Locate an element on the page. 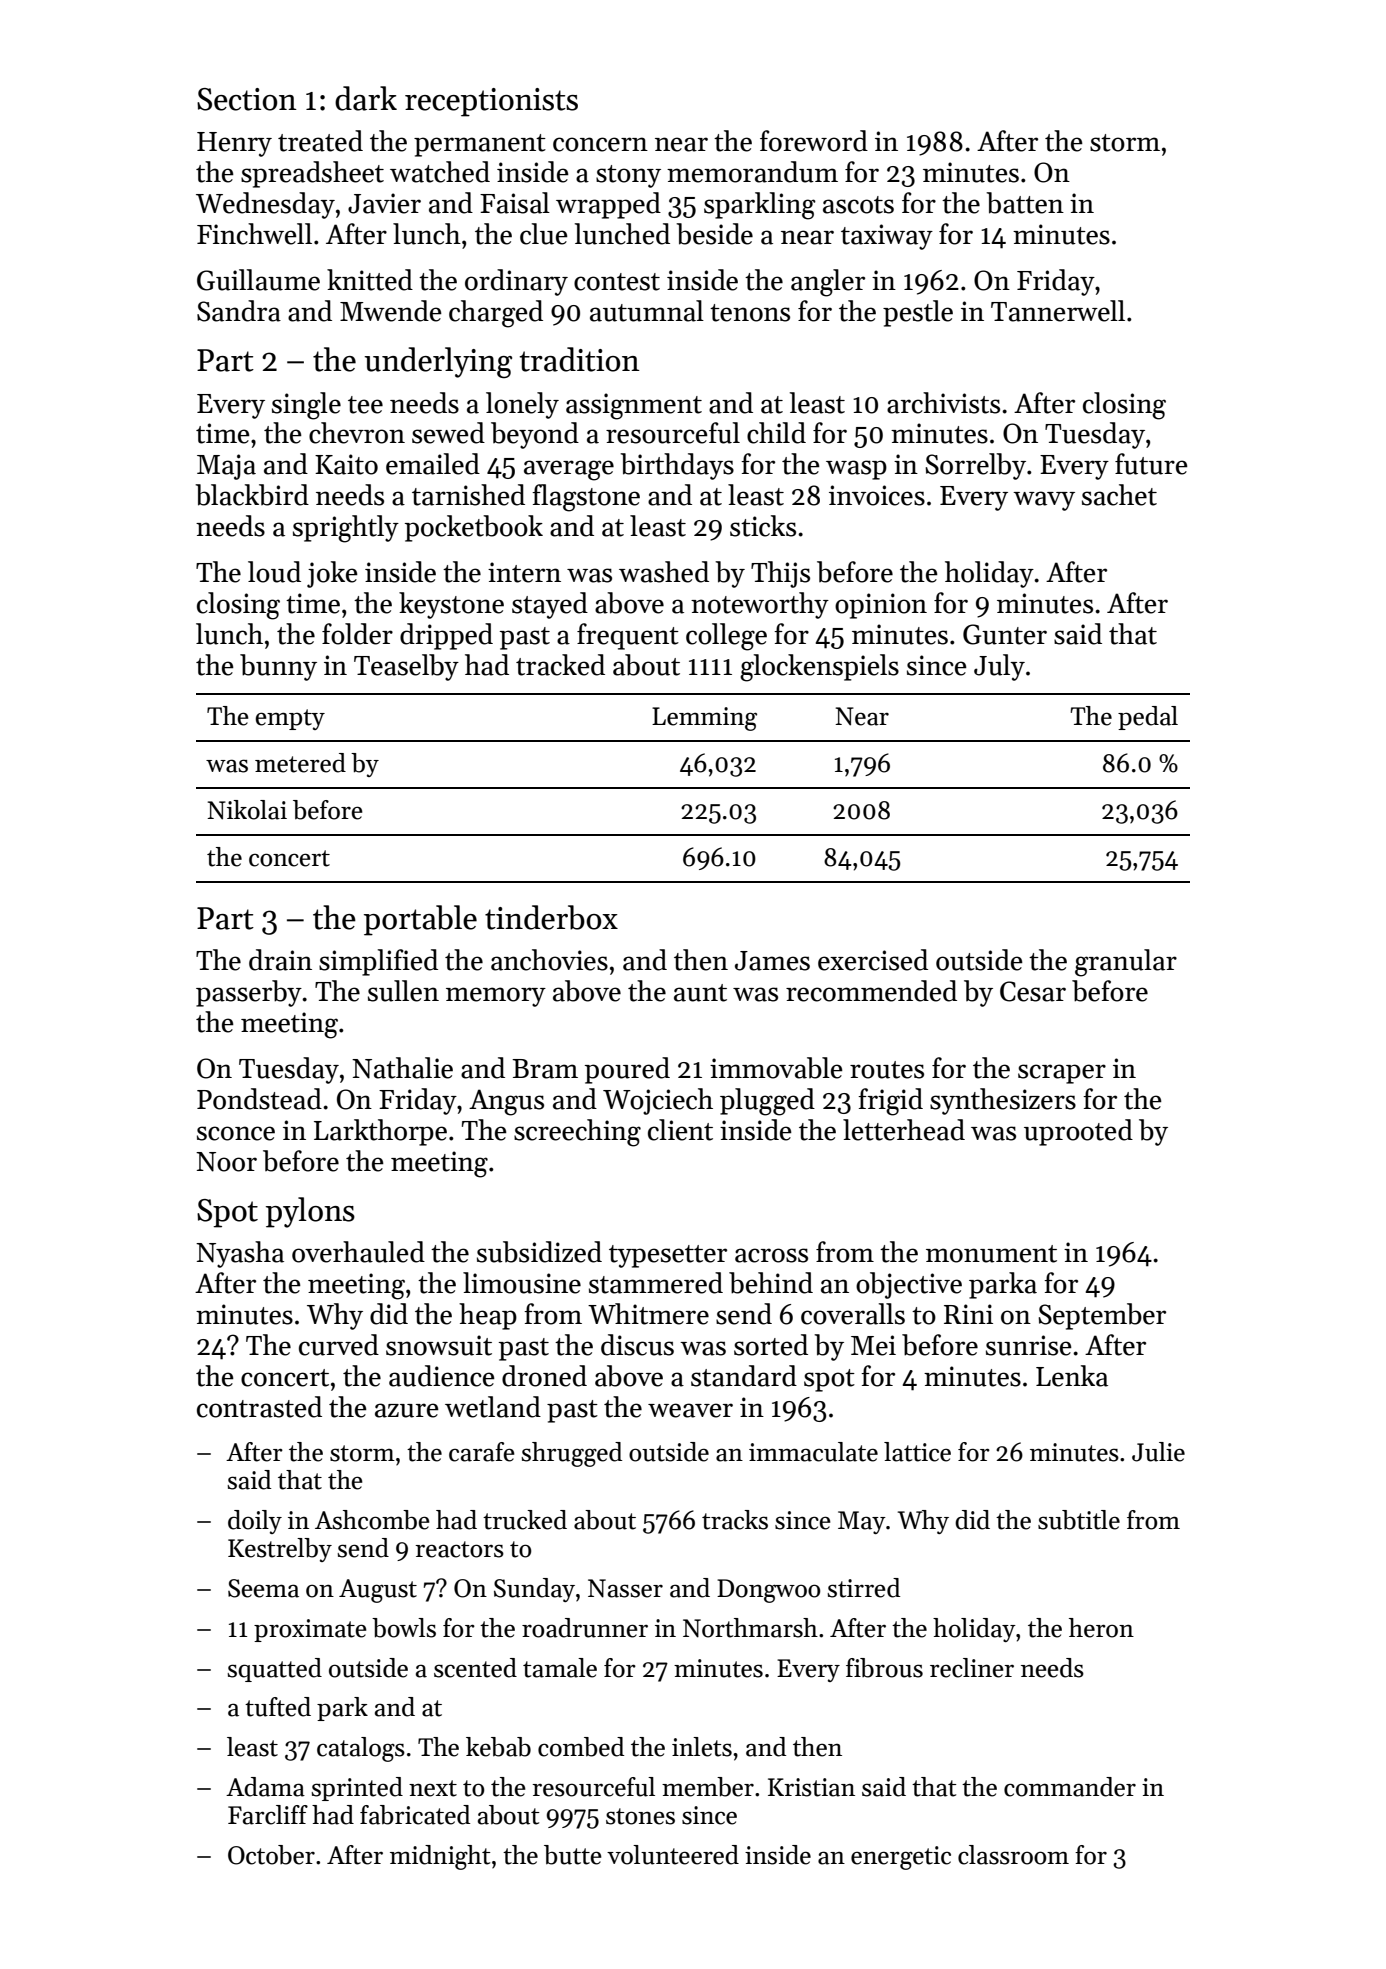 The height and width of the page is (1969, 1386). batten is located at coordinates (1025, 203).
